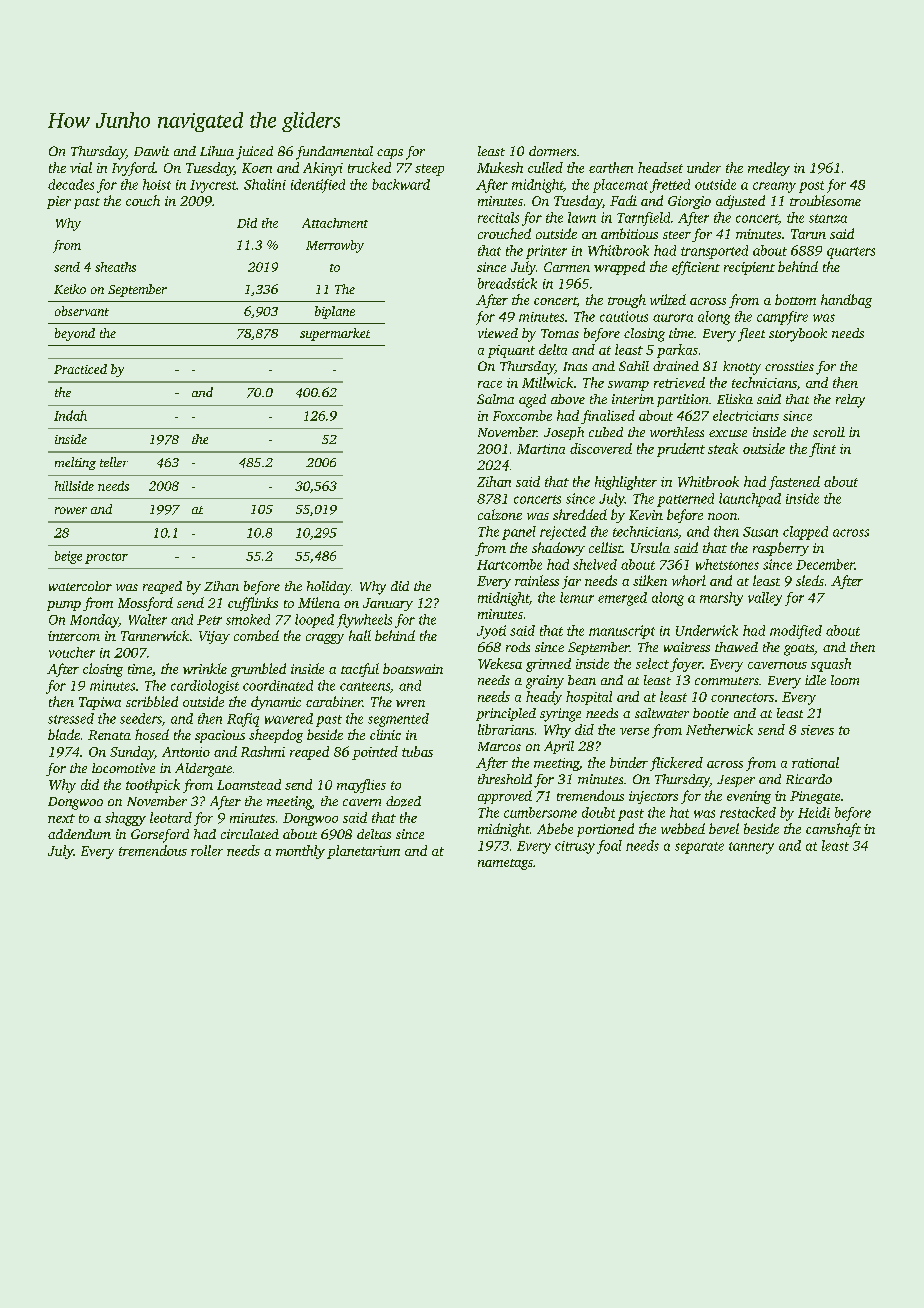 The image size is (924, 1308). Describe the element at coordinates (334, 153) in the screenshot. I see `fundamental` at that location.
